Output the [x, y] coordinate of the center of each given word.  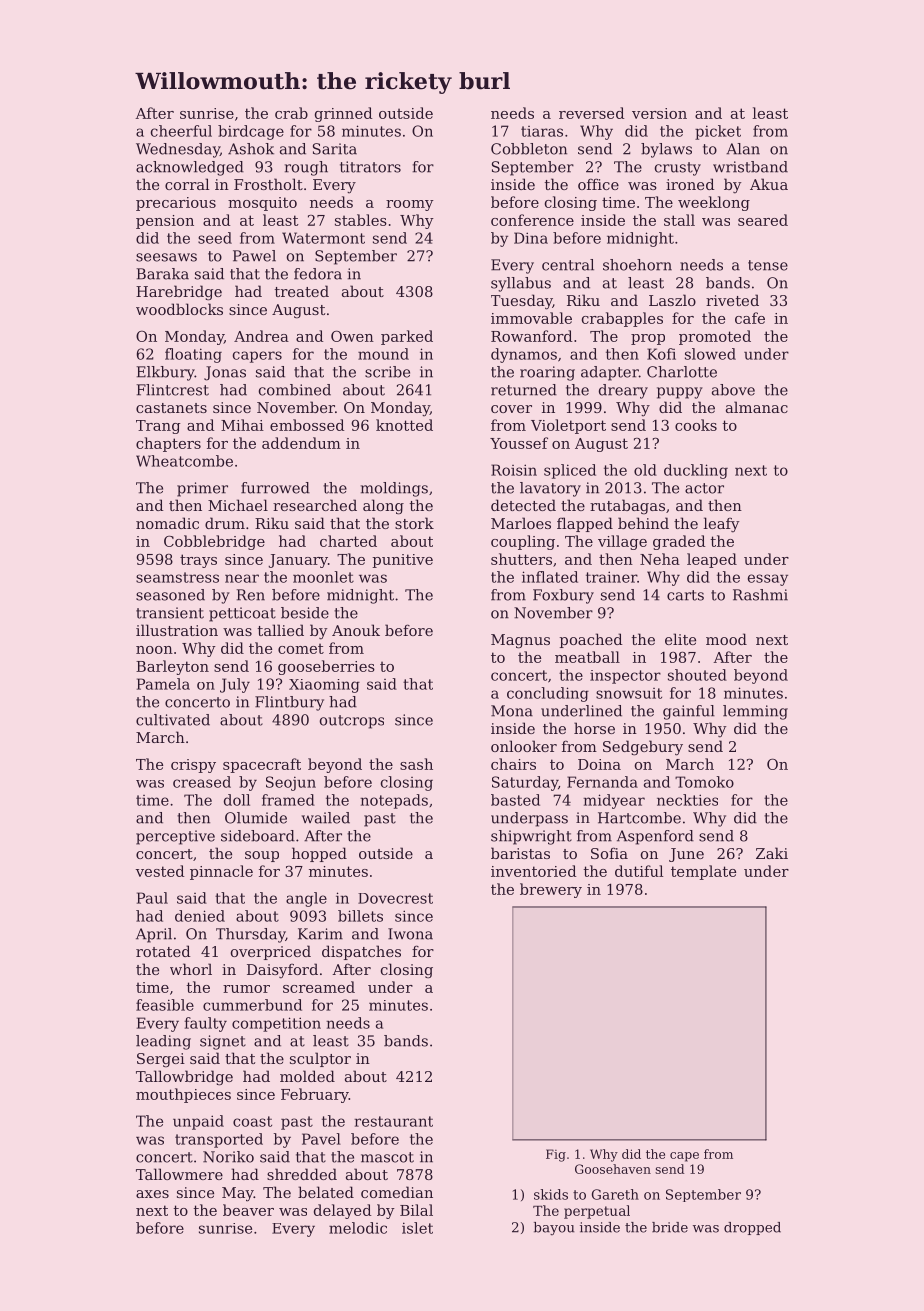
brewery [551, 890]
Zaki [772, 853]
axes [152, 1194]
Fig [556, 1155]
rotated [163, 951]
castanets [171, 408]
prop [648, 339]
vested [160, 871]
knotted [404, 425]
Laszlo [672, 300]
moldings [394, 489]
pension [165, 222]
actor [704, 488]
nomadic [167, 523]
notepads [394, 801]
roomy [410, 205]
